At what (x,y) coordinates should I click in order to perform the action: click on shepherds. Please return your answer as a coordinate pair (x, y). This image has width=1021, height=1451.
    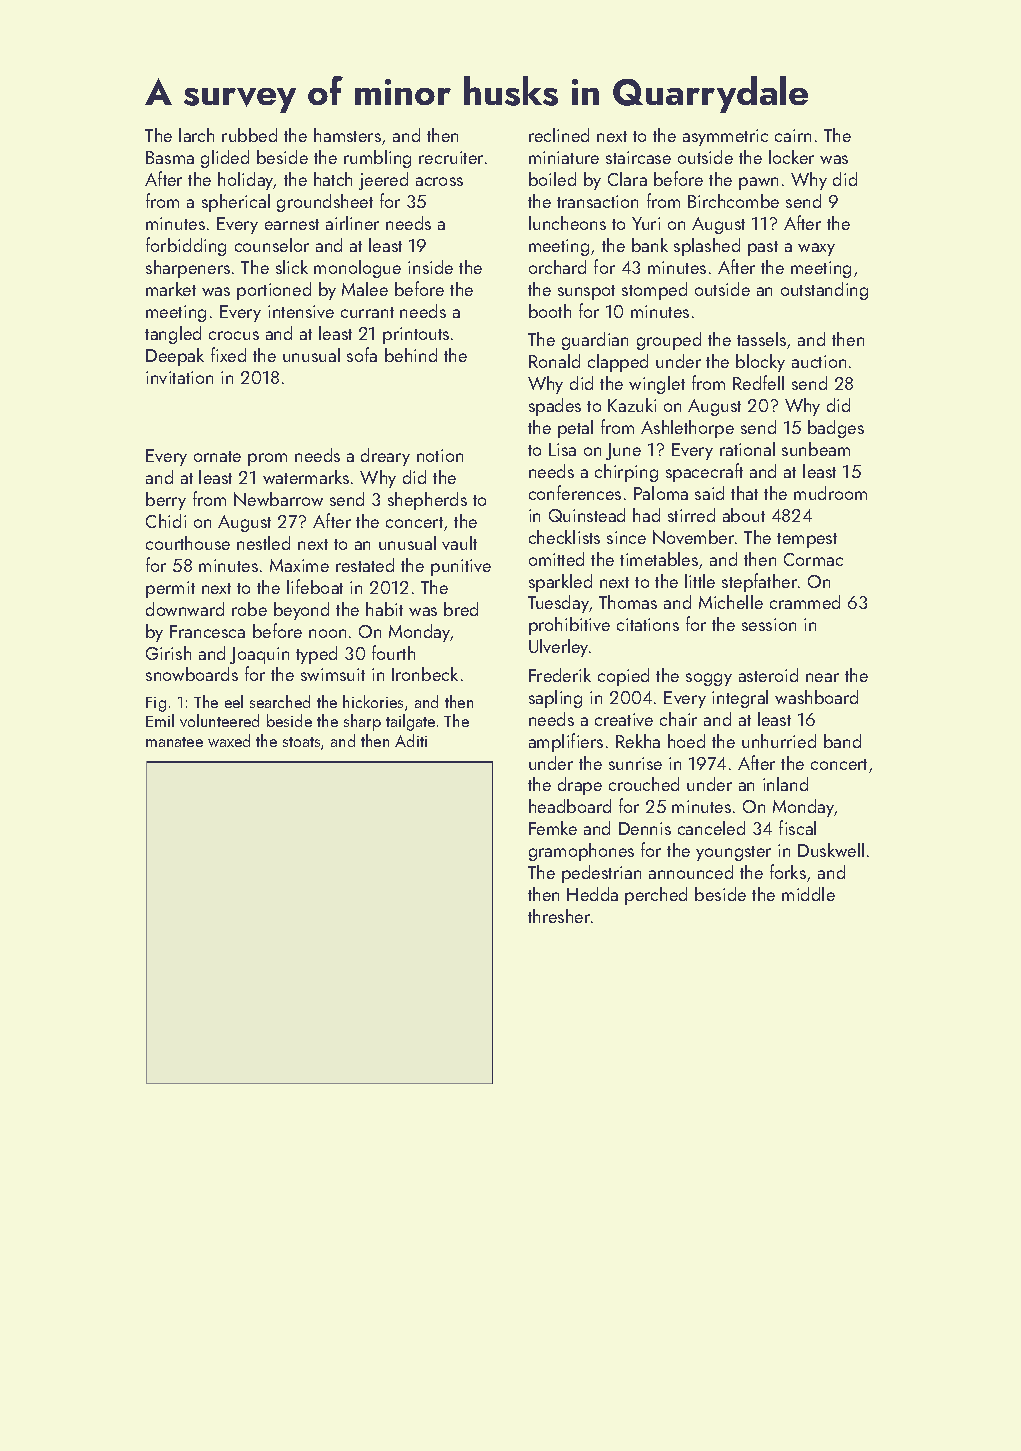
    Looking at the image, I should click on (427, 501).
